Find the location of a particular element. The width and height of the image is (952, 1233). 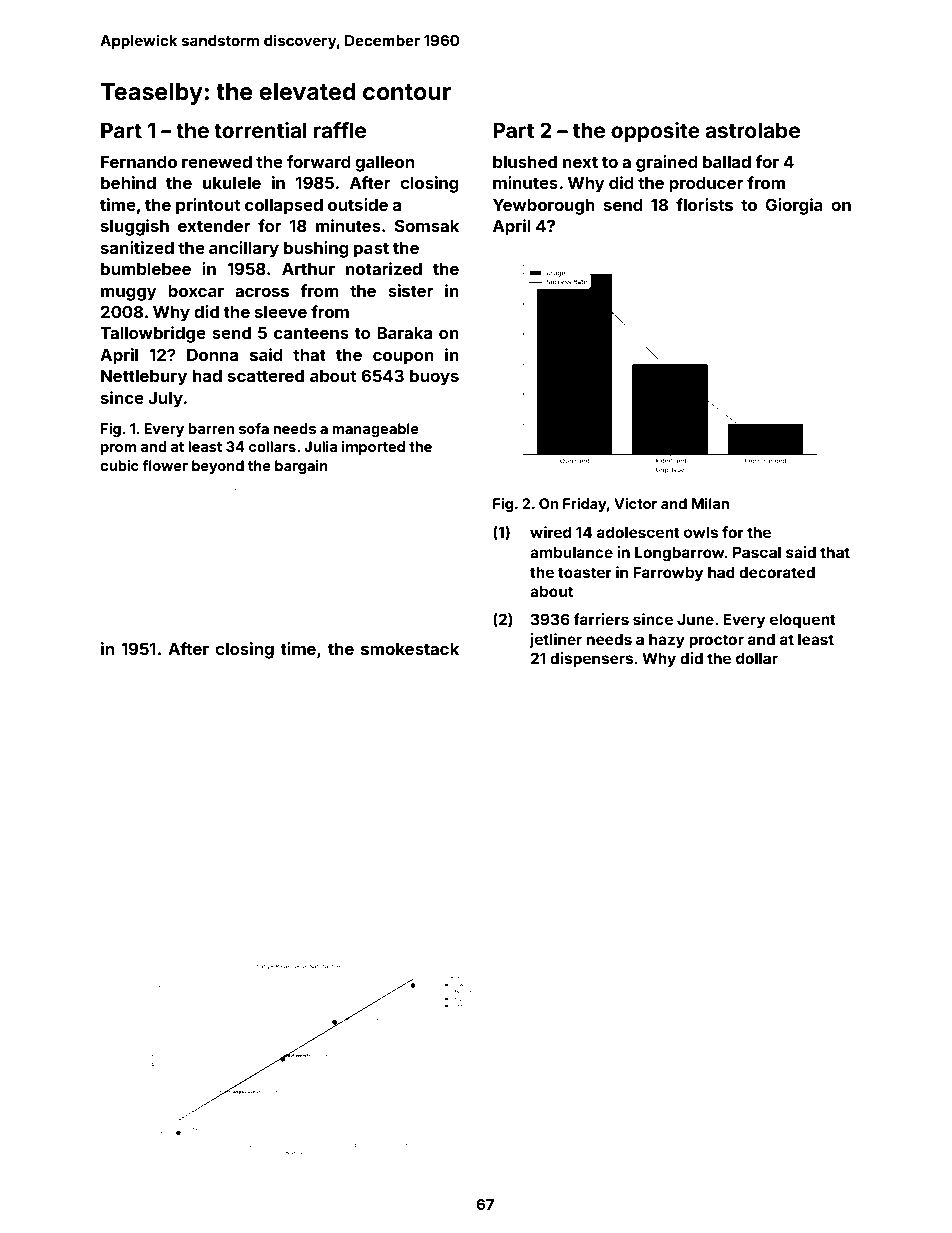

sleeve is located at coordinates (281, 312).
